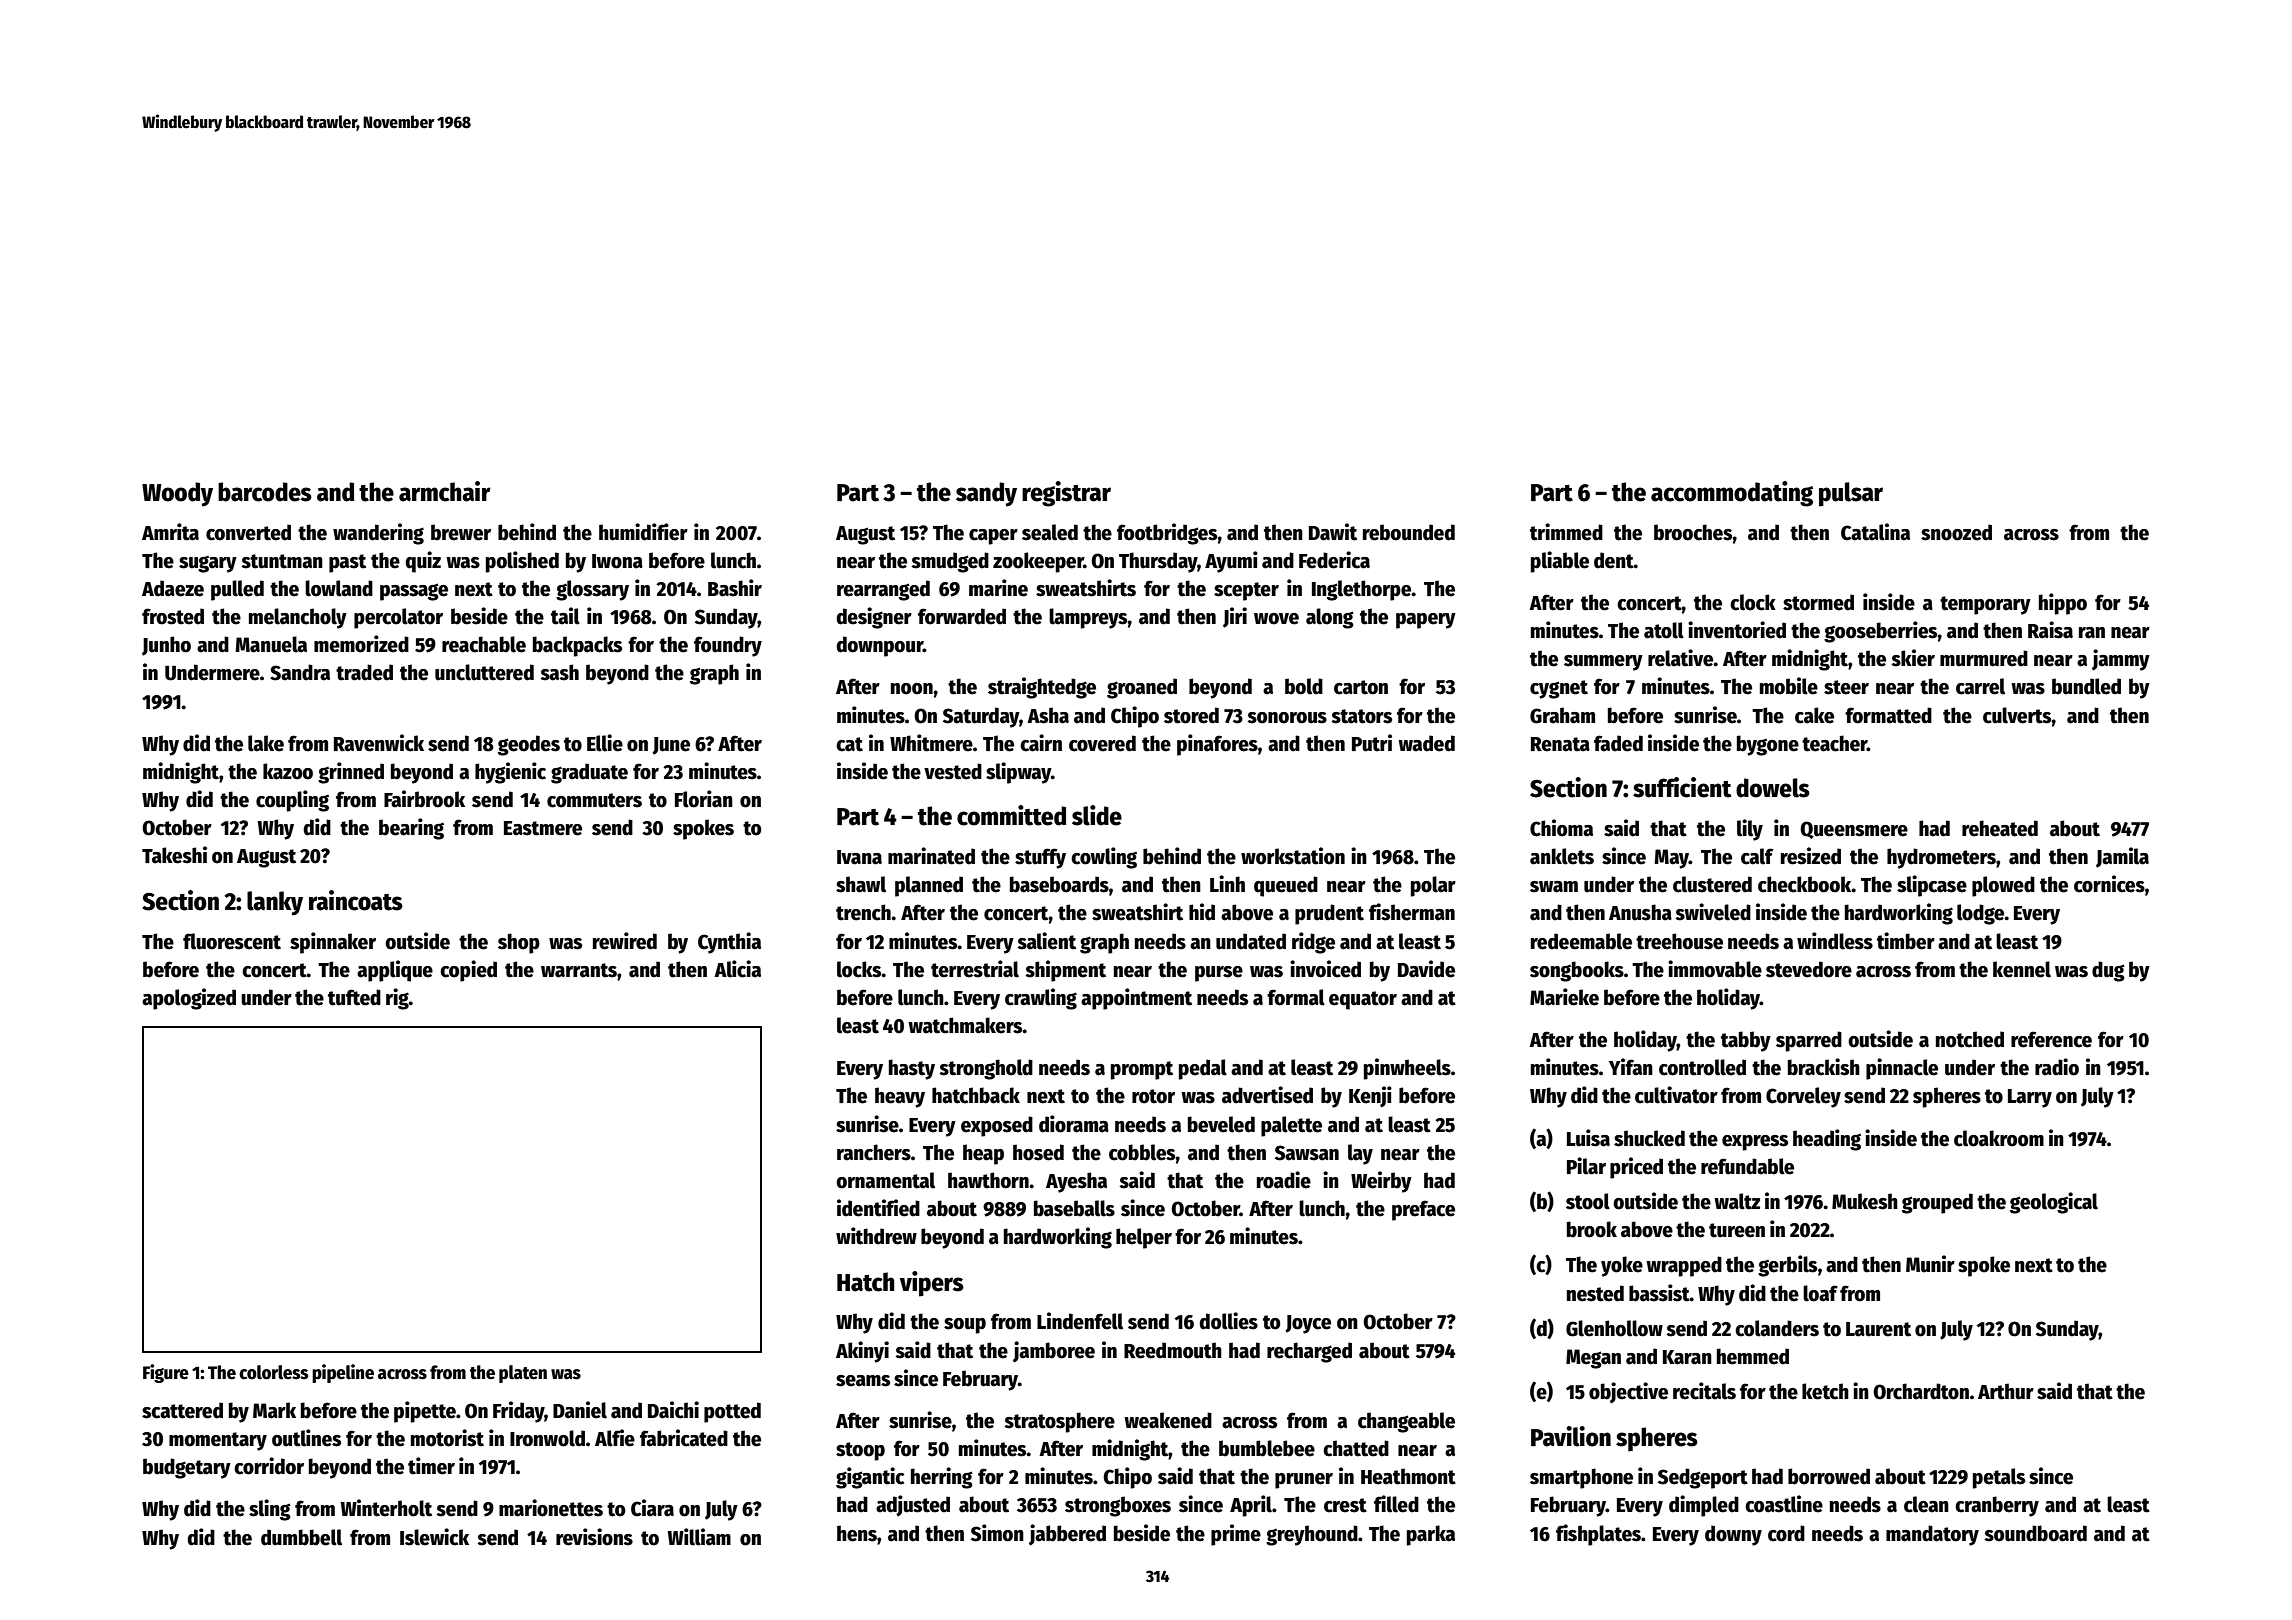 This screenshot has width=2292, height=1620. I want to click on hippo, so click(2063, 604).
